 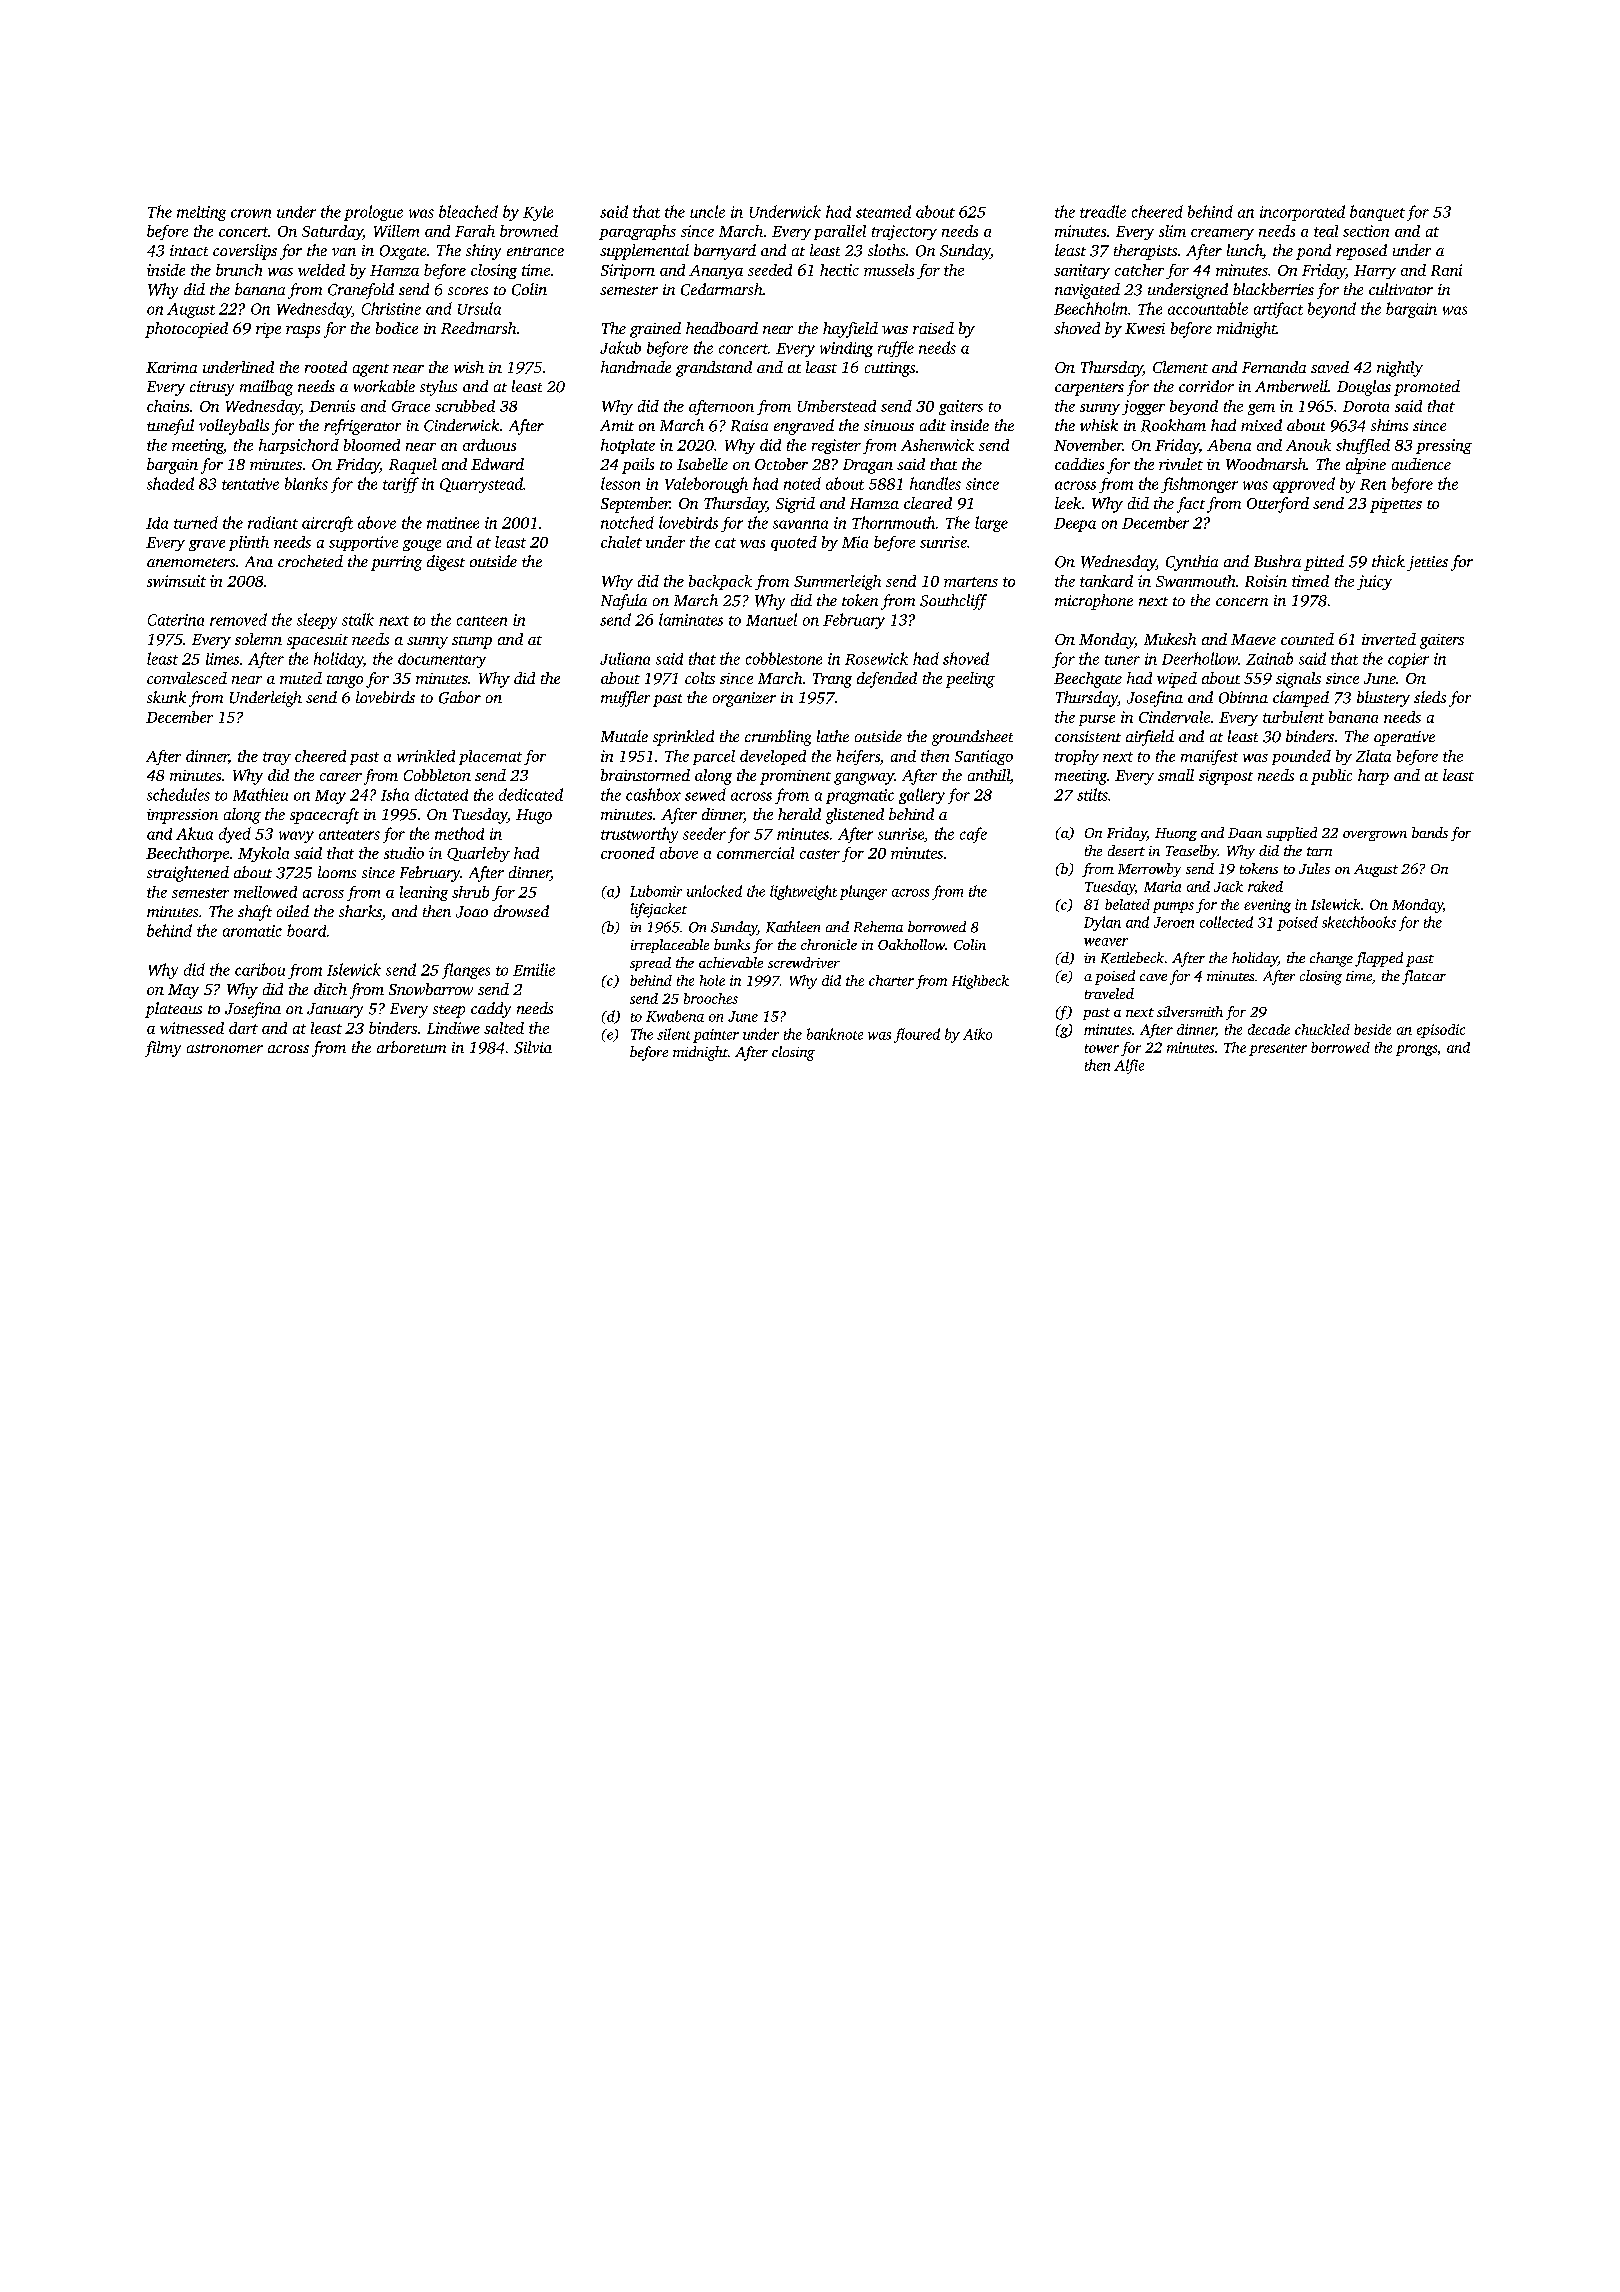 I want to click on Joao, so click(x=472, y=912).
